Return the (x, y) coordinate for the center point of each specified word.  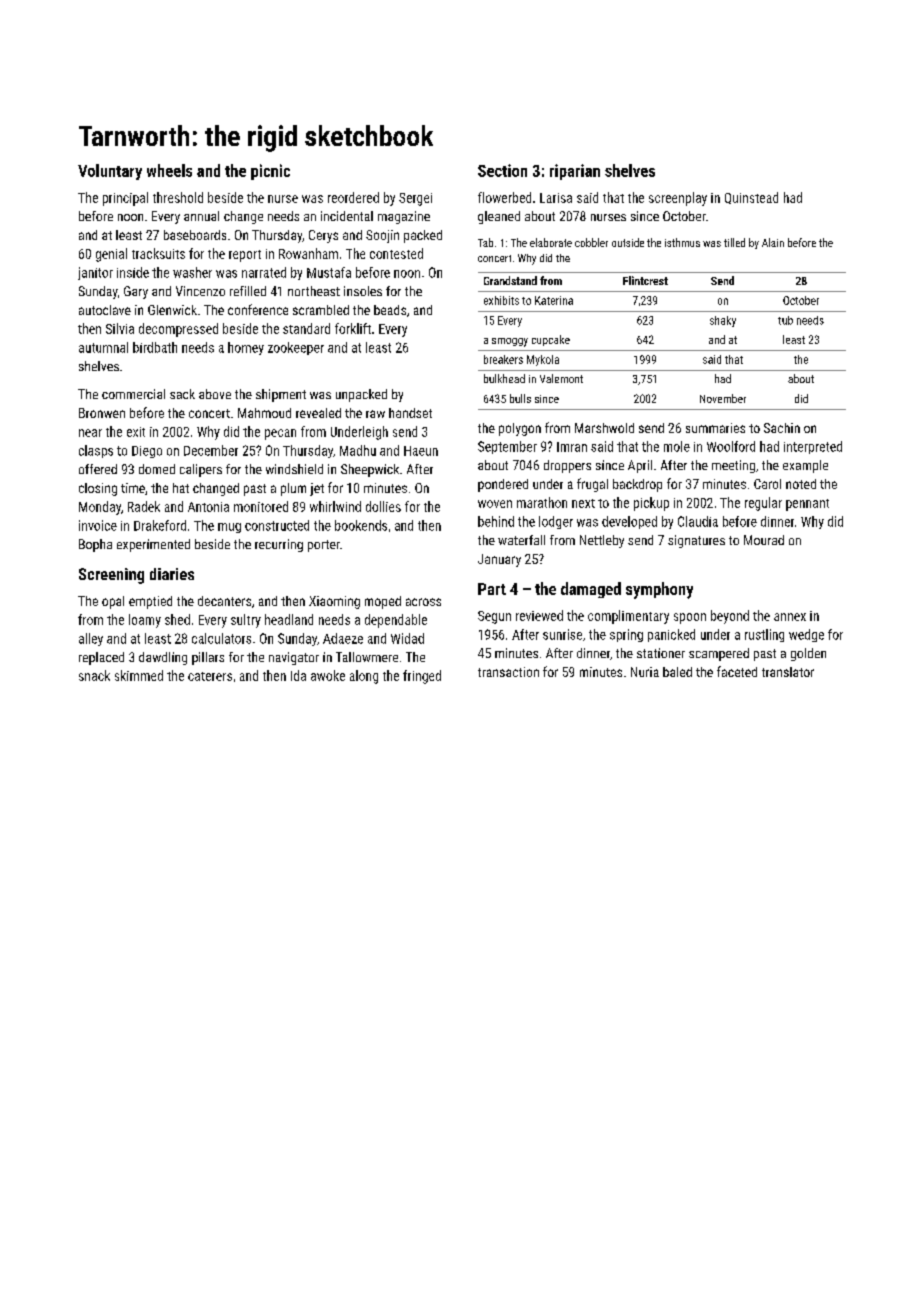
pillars (208, 658)
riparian (575, 172)
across (423, 602)
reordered (353, 197)
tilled (734, 242)
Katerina (554, 300)
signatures (696, 541)
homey (246, 348)
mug (229, 528)
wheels (169, 170)
